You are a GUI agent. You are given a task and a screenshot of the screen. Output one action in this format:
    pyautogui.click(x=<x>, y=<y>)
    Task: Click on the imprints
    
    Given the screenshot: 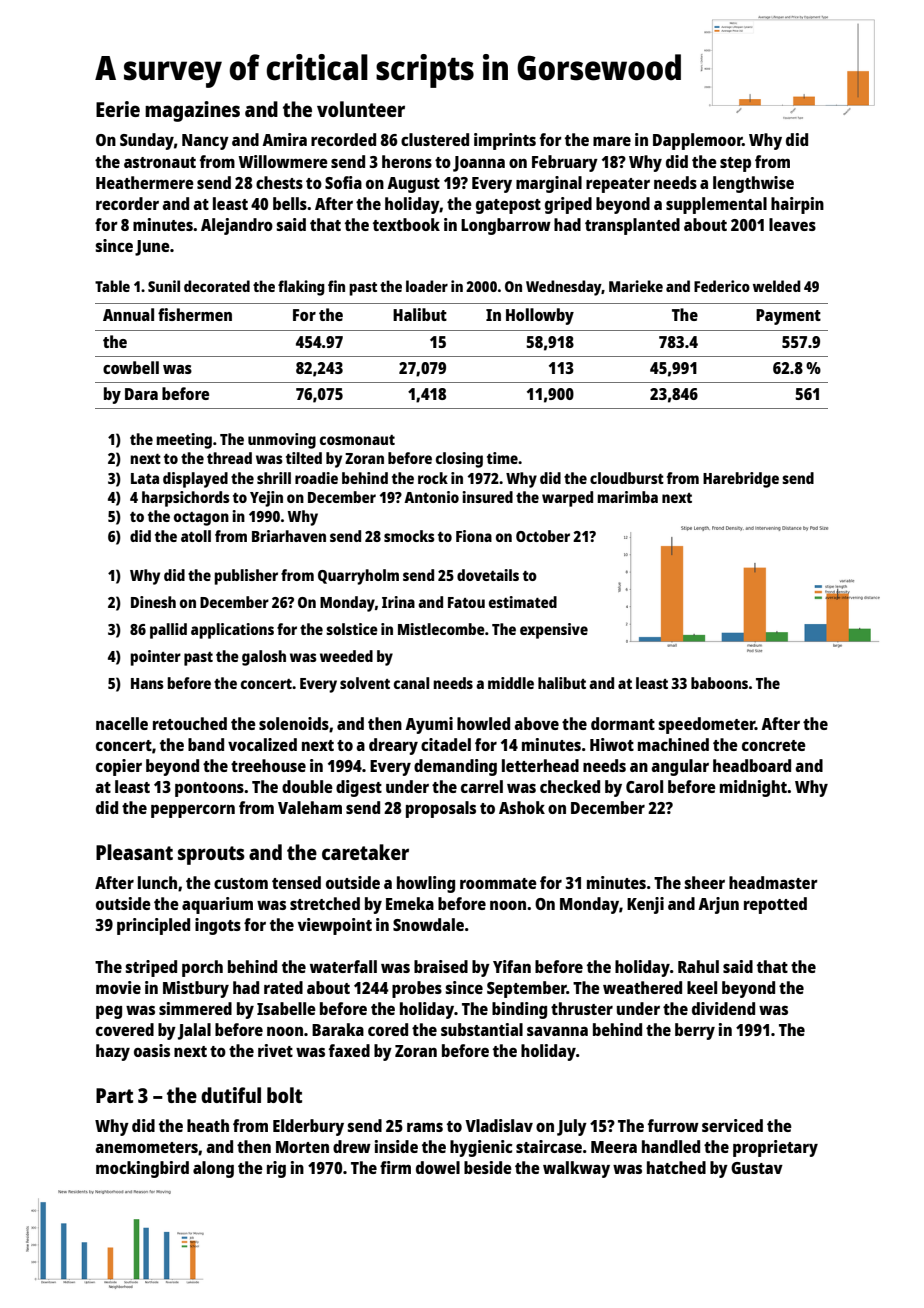 What is the action you would take?
    pyautogui.click(x=505, y=141)
